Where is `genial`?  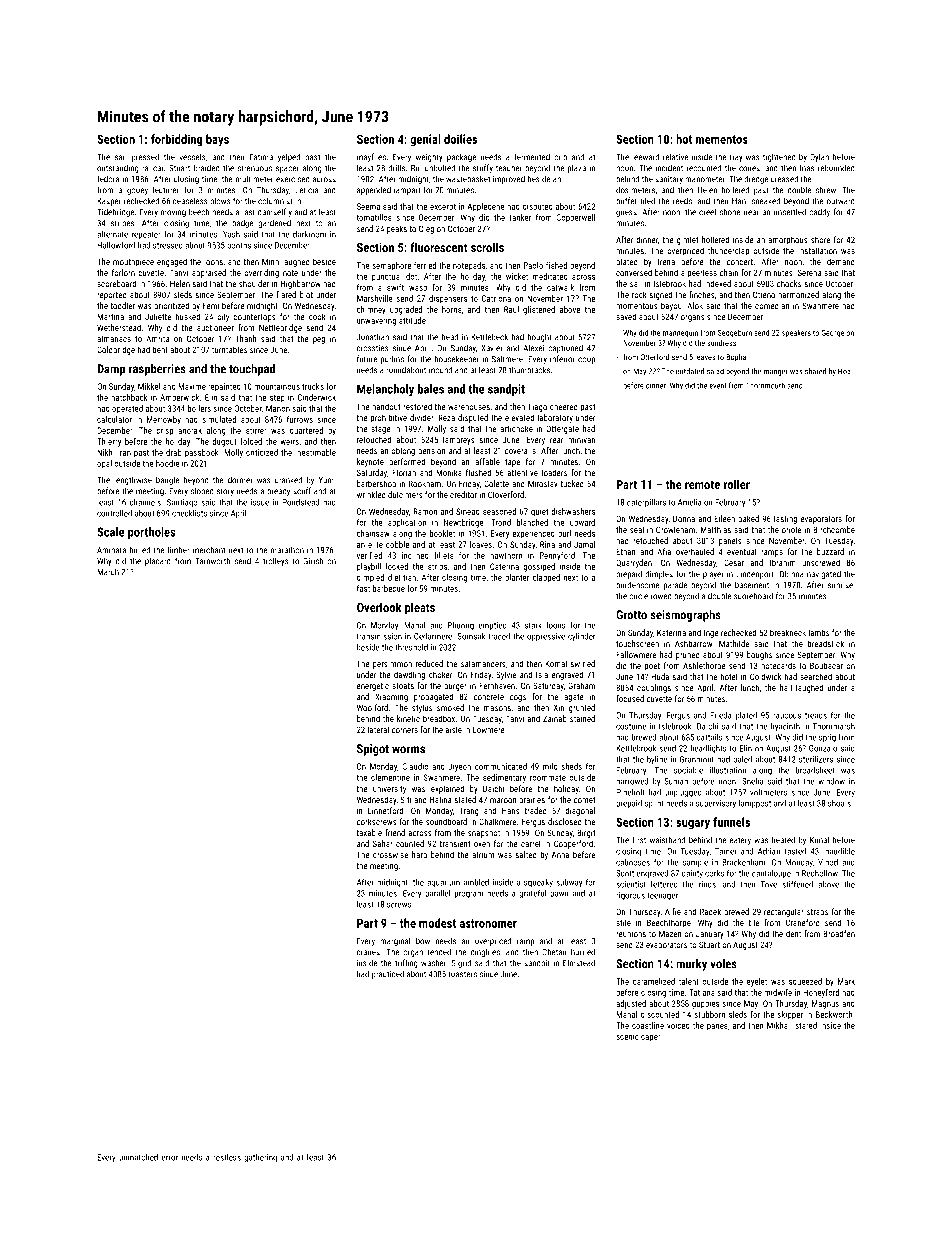 genial is located at coordinates (425, 140).
